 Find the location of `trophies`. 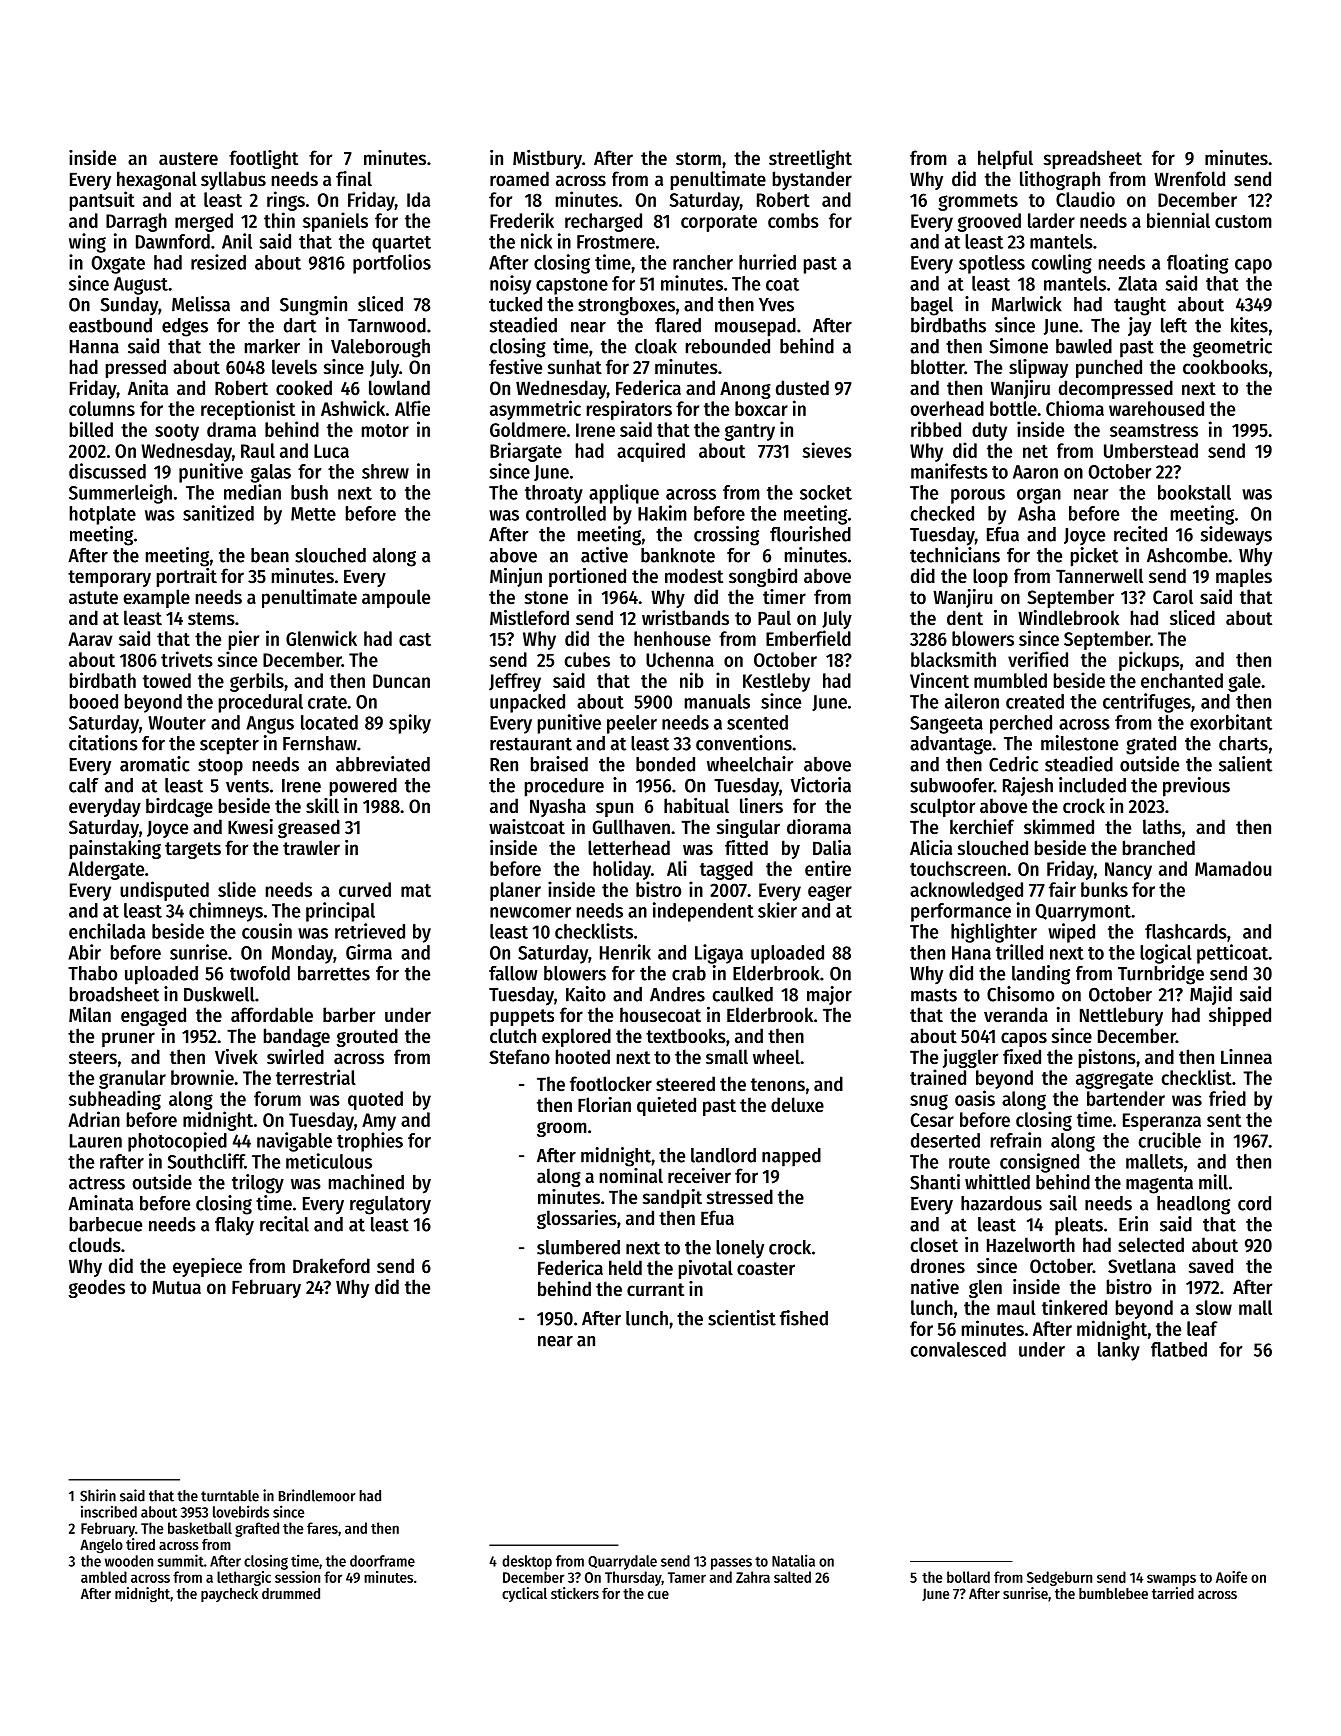

trophies is located at coordinates (370, 1142).
